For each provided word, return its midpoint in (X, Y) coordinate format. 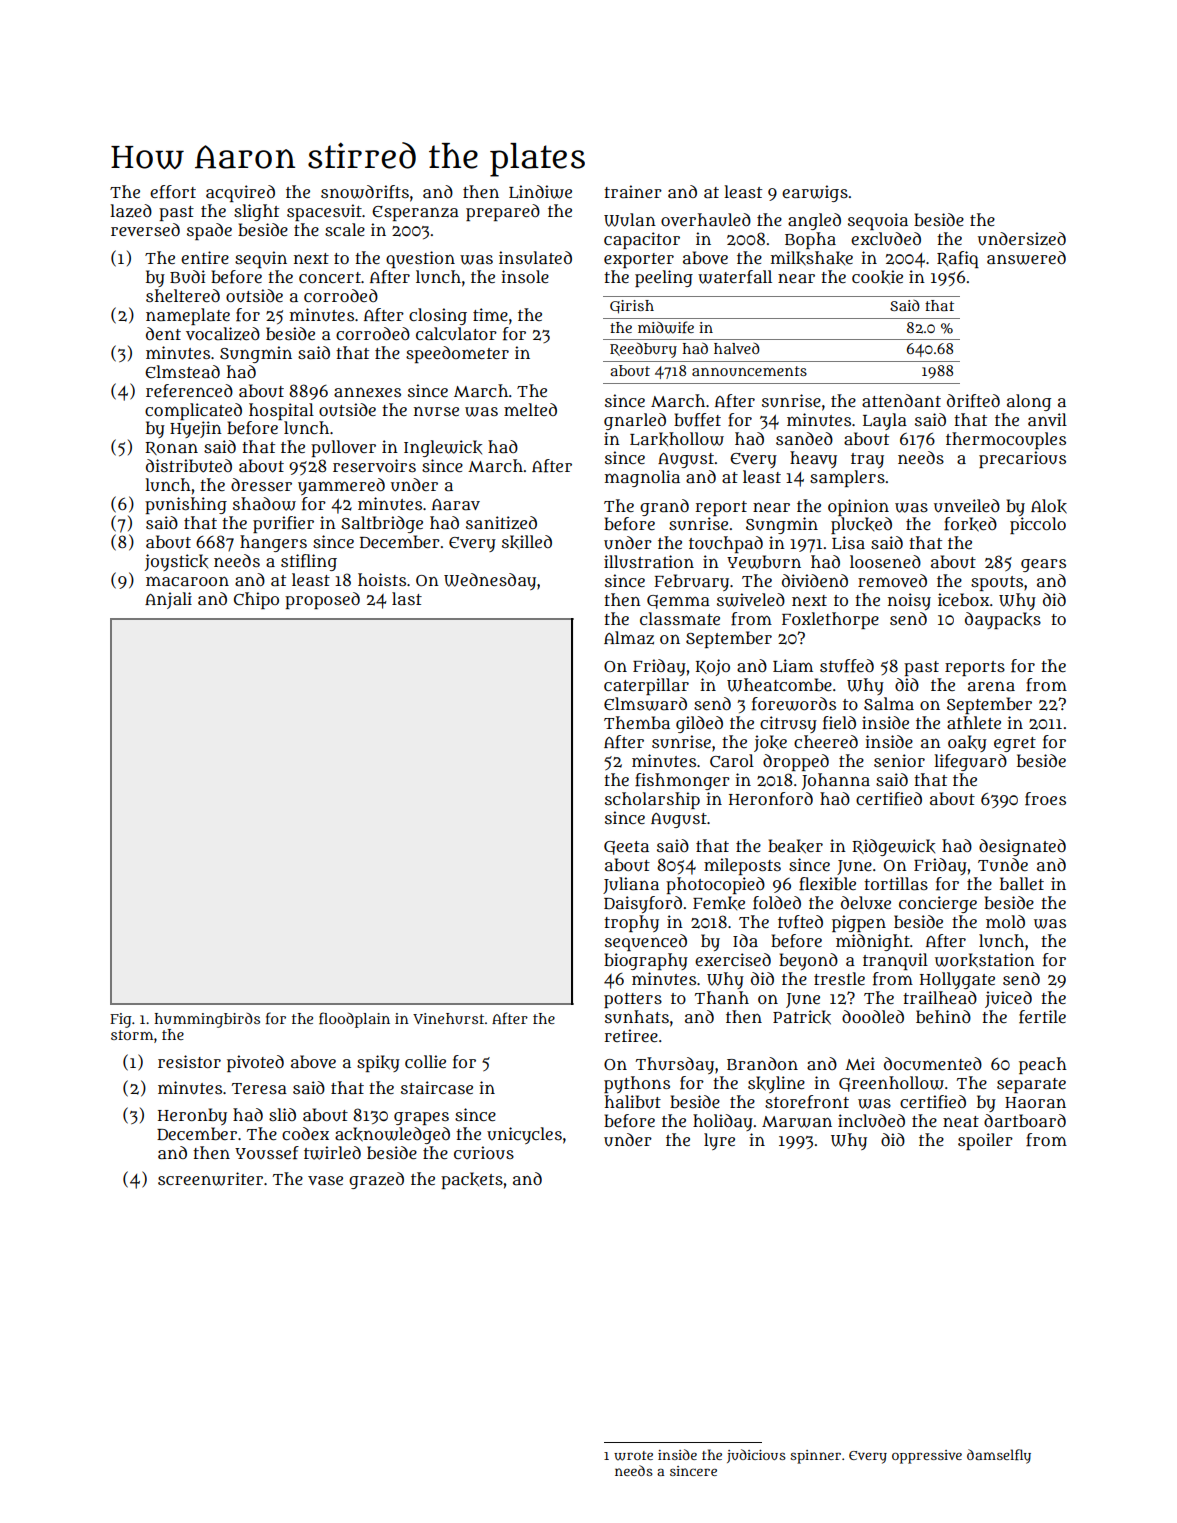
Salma (889, 703)
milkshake (812, 258)
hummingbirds (207, 1020)
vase (325, 1181)
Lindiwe (540, 192)
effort (173, 192)
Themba (637, 722)
